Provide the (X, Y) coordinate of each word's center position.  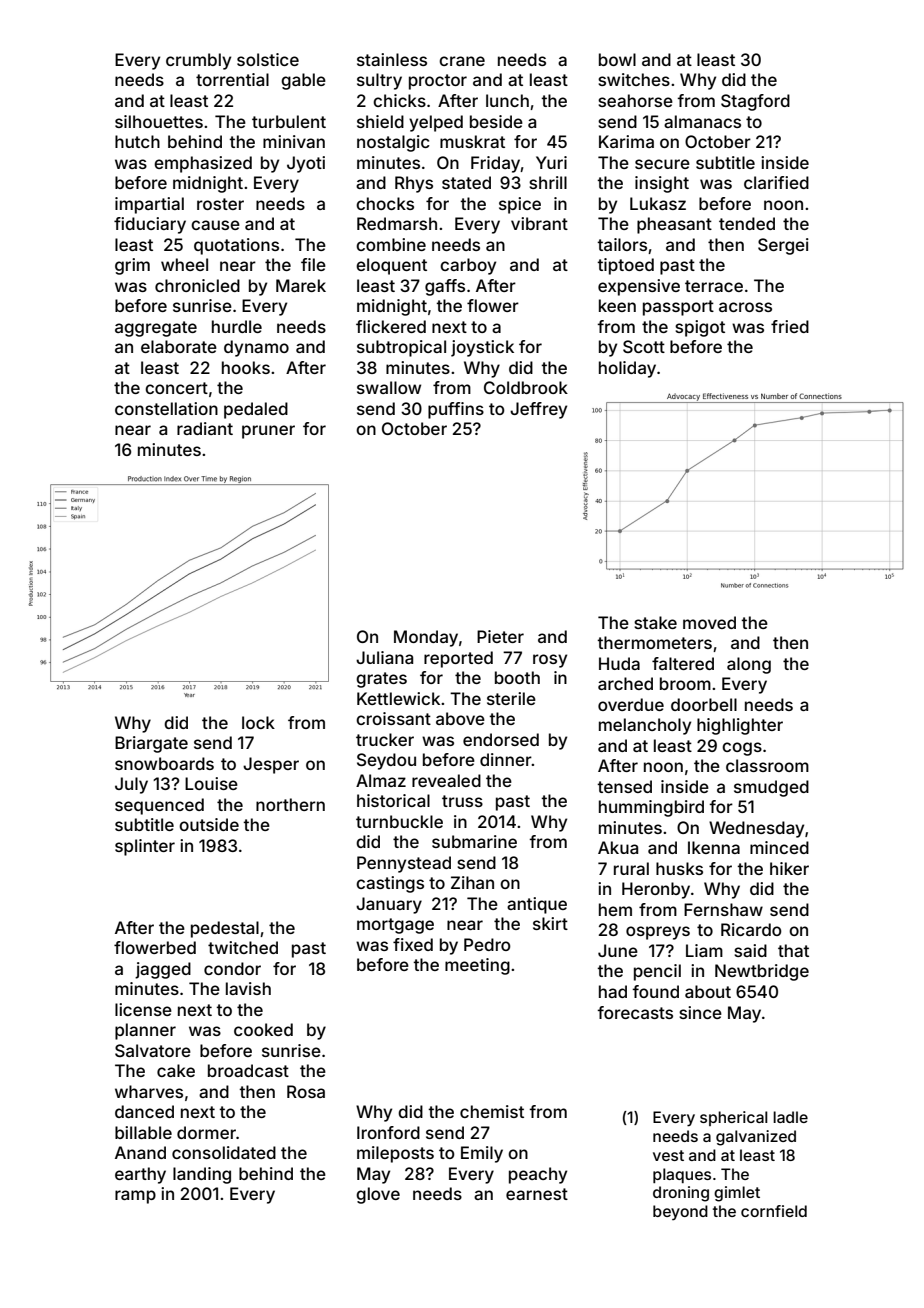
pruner (268, 432)
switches (634, 79)
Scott (644, 346)
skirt (550, 923)
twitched (243, 947)
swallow (389, 387)
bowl (617, 59)
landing (202, 1175)
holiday (627, 369)
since (700, 1012)
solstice (268, 59)
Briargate (151, 744)
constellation (166, 408)
